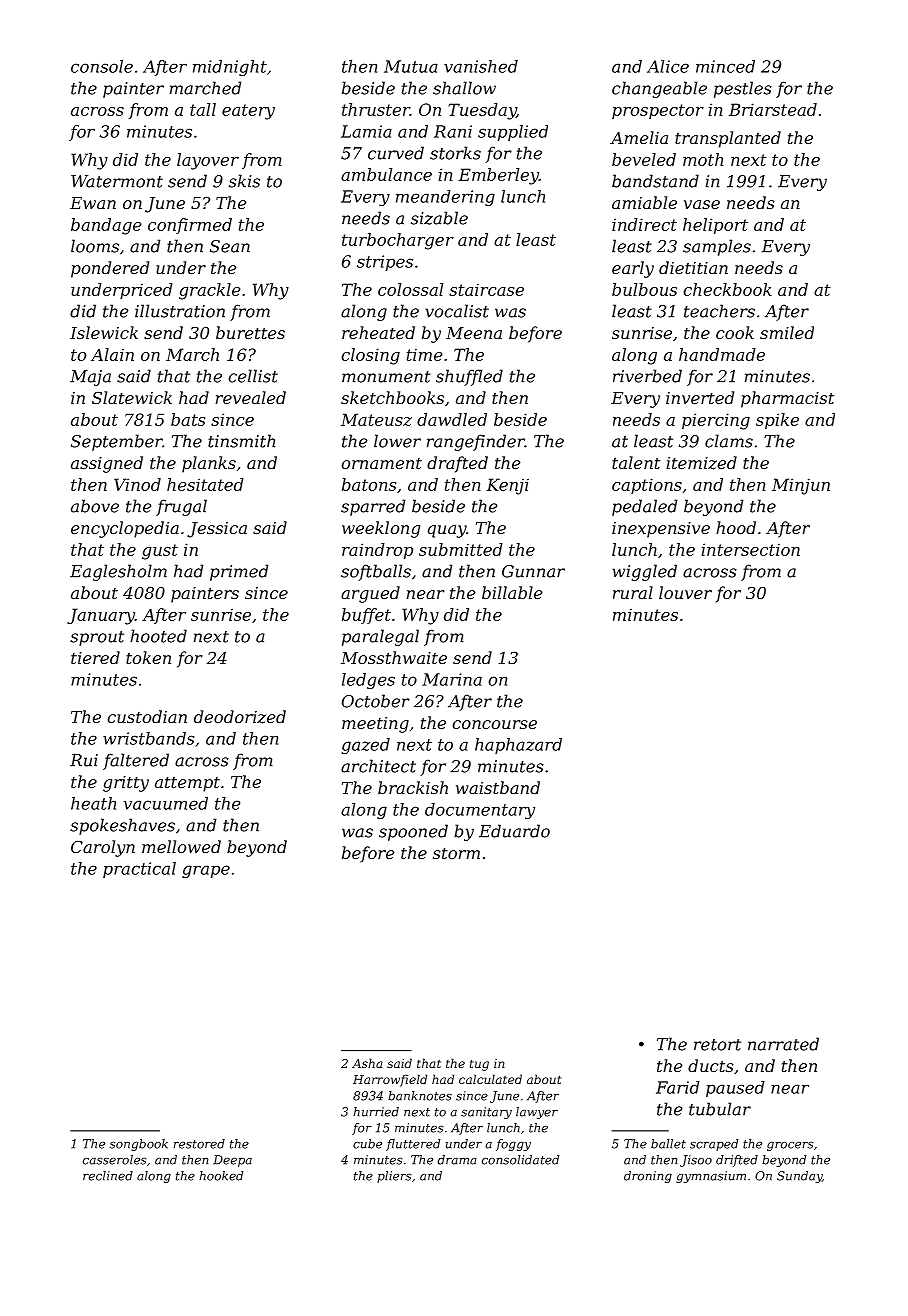 The width and height of the document is (908, 1316). I want to click on Rui, so click(84, 760).
